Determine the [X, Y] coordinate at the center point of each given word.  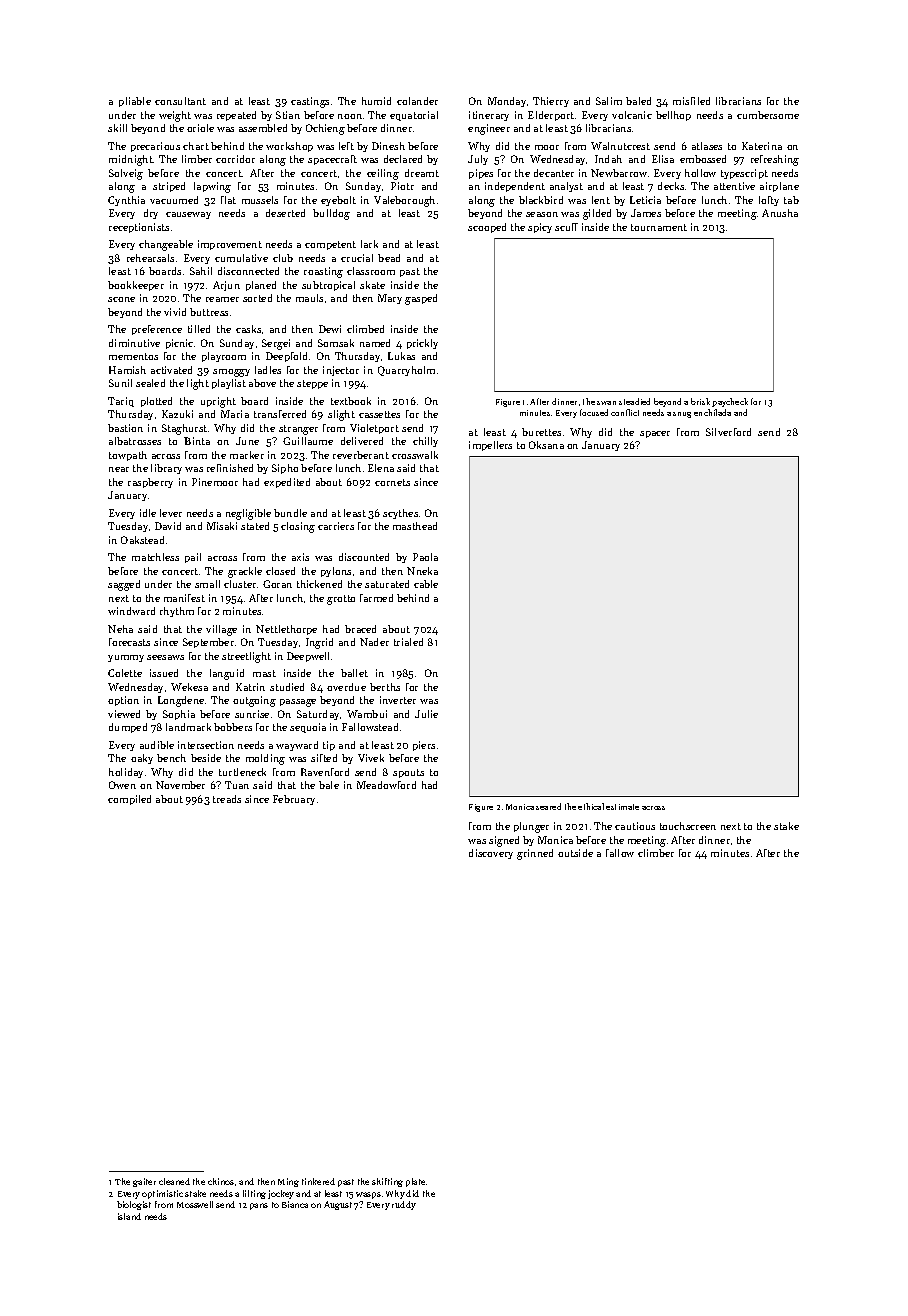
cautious [635, 826]
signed [504, 841]
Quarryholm [406, 371]
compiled [129, 800]
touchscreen [688, 826]
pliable [135, 102]
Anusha [780, 213]
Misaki [222, 526]
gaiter [144, 1182]
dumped [128, 728]
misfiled [691, 101]
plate [415, 1182]
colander [417, 101]
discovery [491, 854]
